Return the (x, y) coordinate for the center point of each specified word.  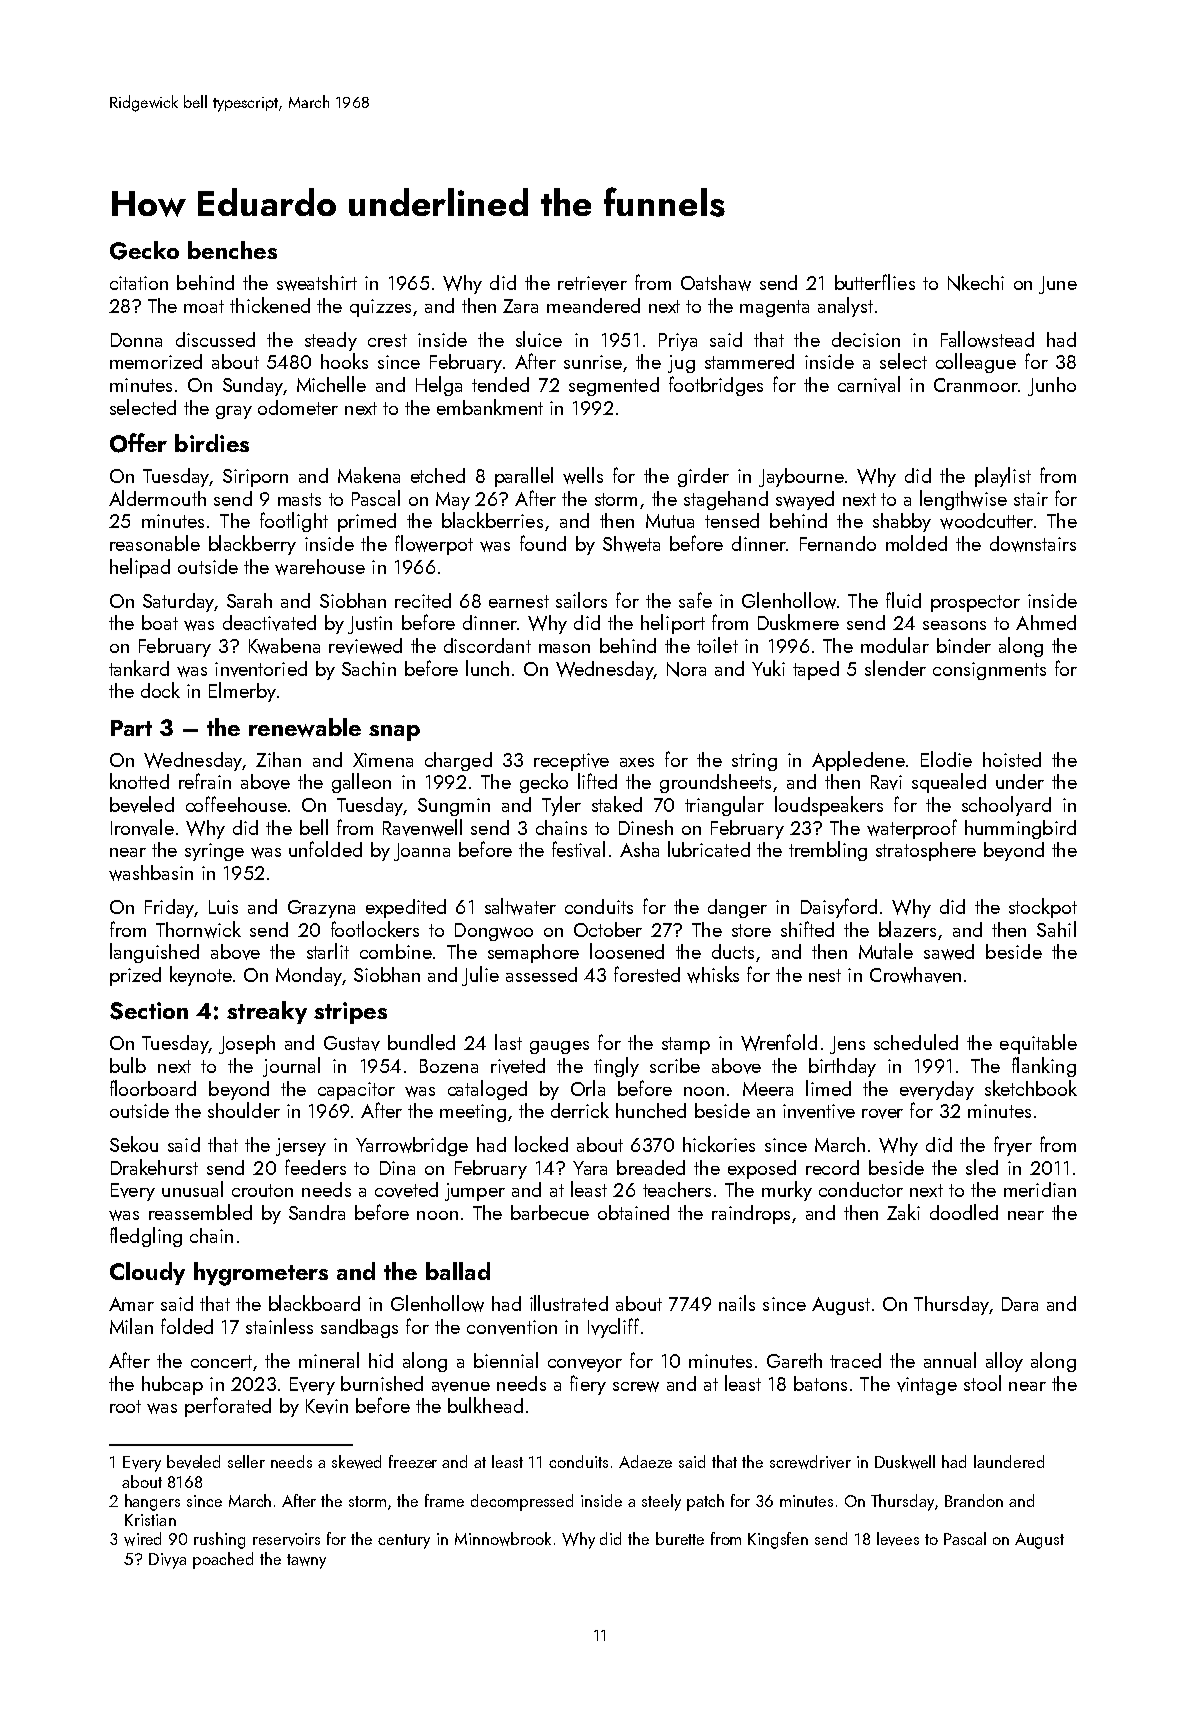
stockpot (1043, 908)
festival (578, 849)
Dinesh (646, 827)
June (1058, 285)
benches (232, 250)
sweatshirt (317, 283)
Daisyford (839, 908)
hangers (152, 1502)
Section (149, 1011)
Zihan (278, 759)
